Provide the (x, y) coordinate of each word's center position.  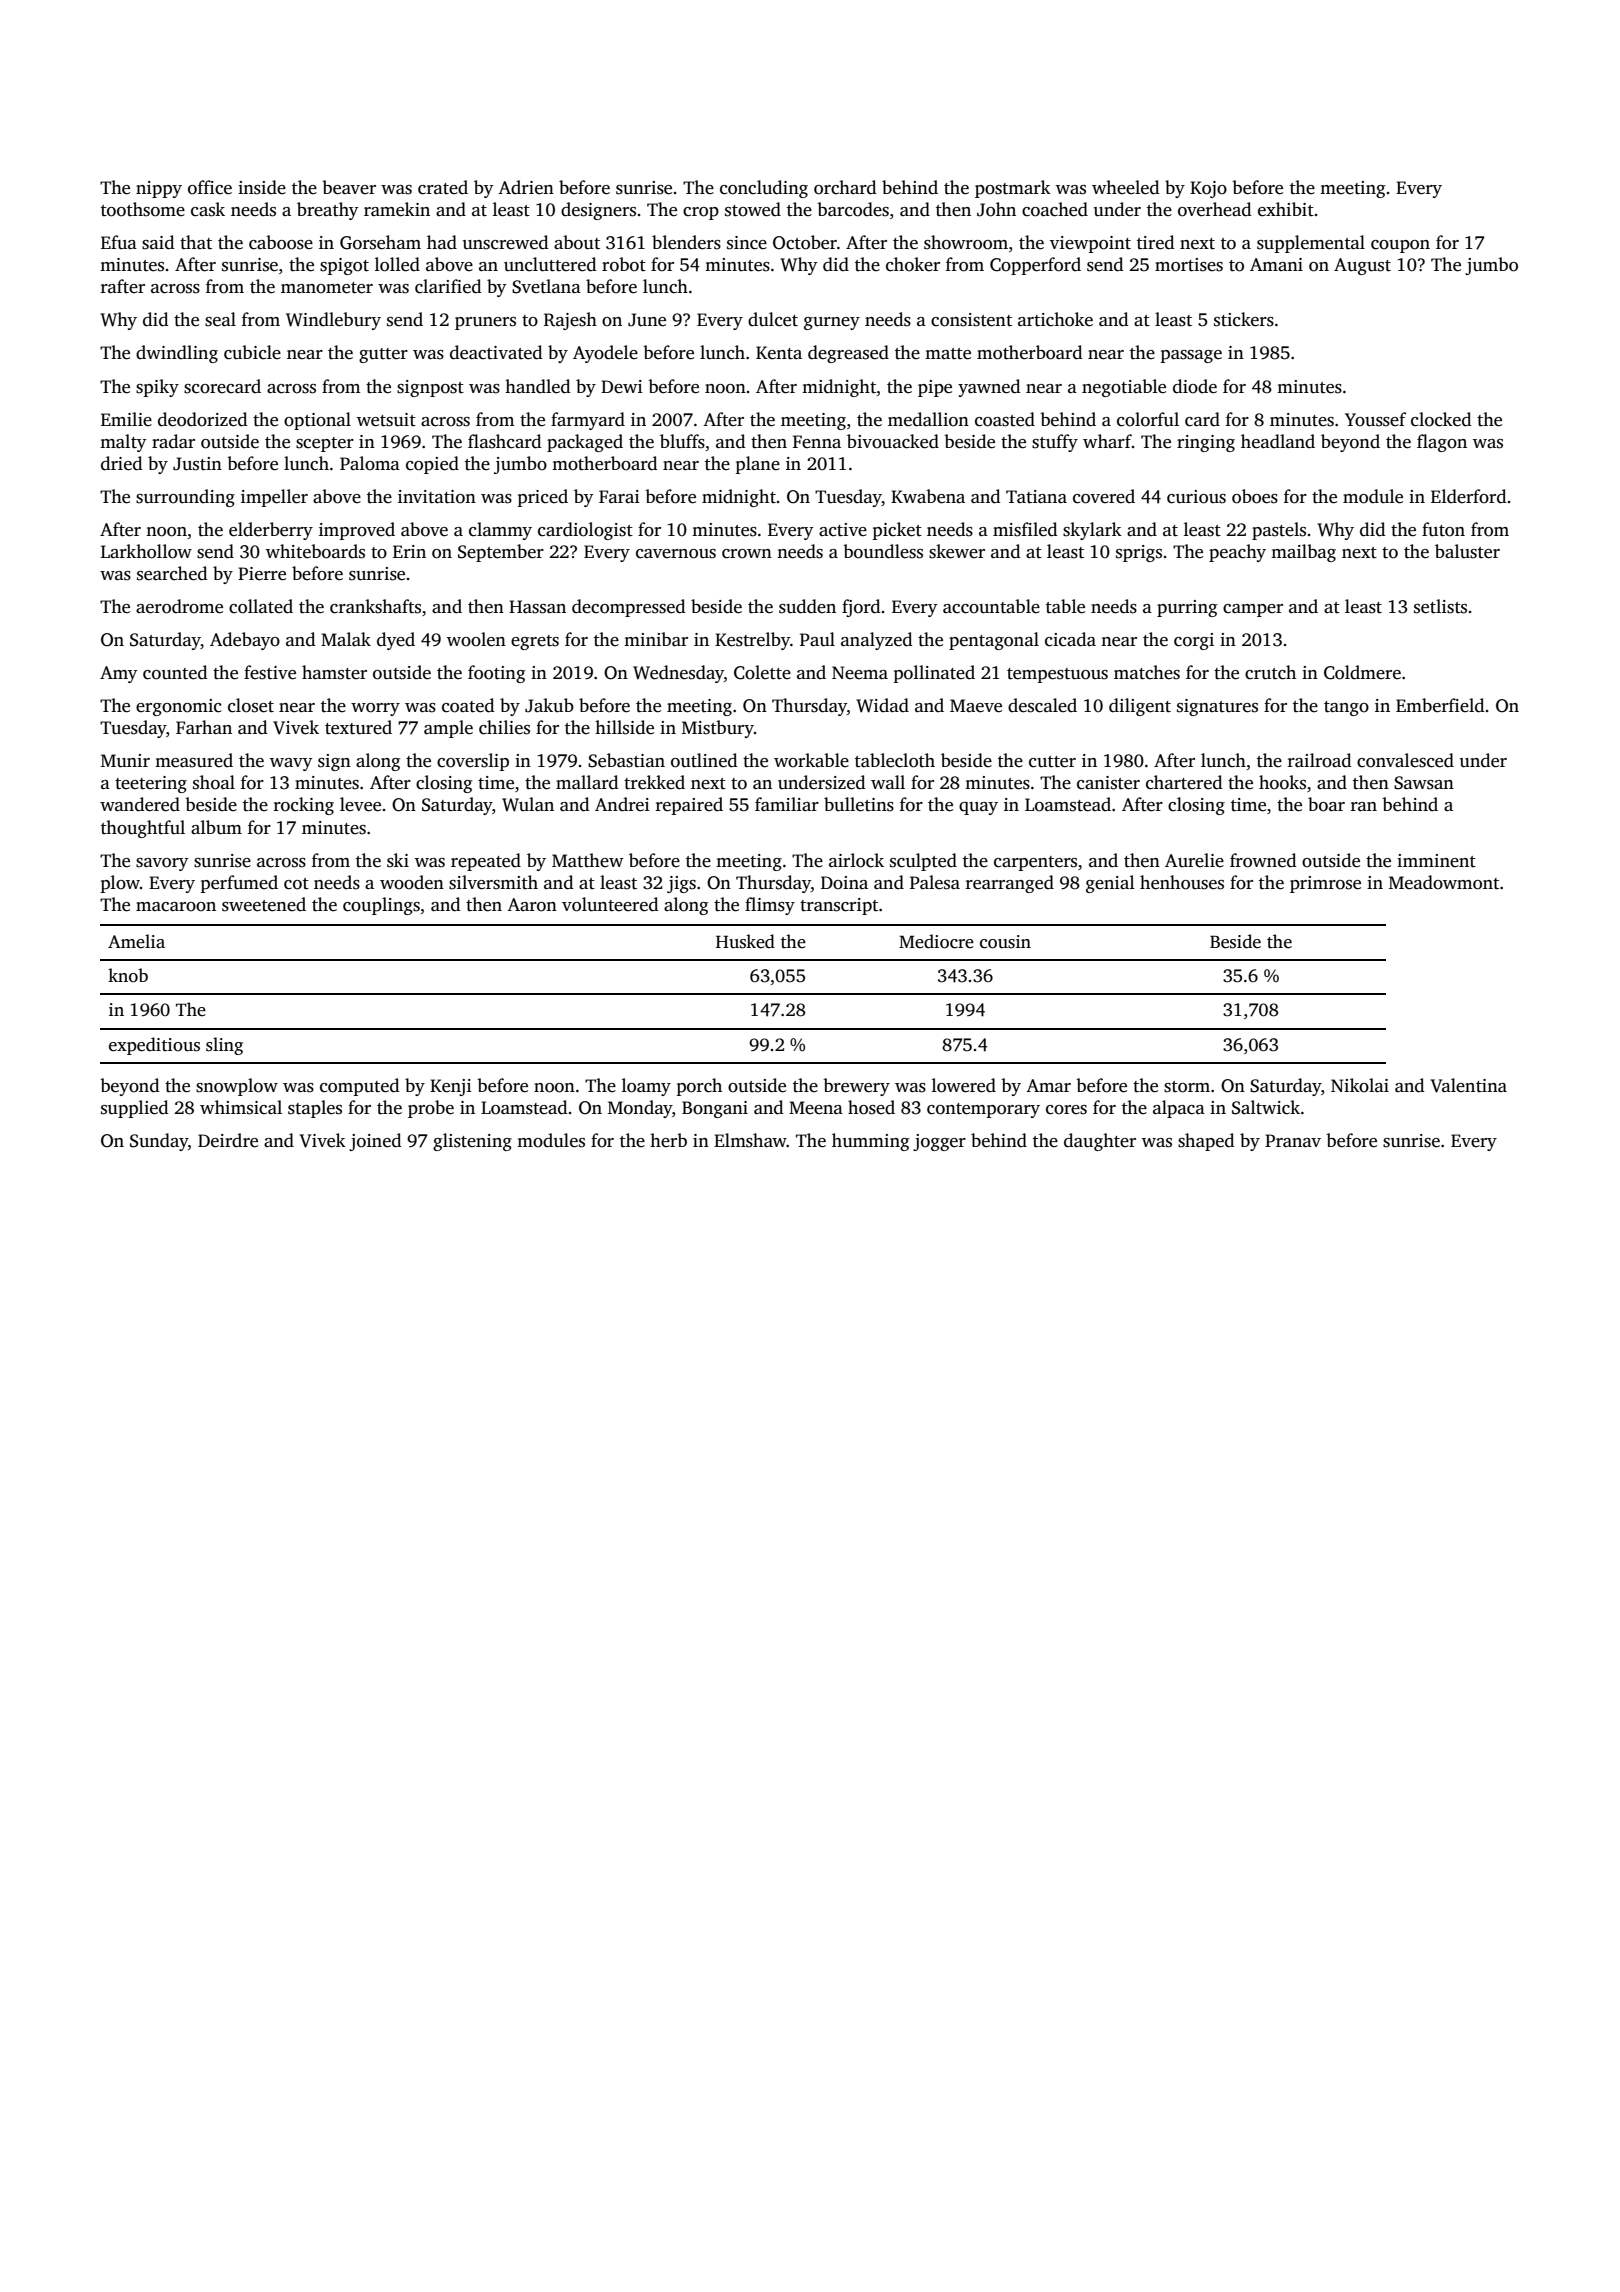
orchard (845, 187)
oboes (1255, 496)
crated (443, 187)
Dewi (622, 387)
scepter (325, 444)
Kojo (1208, 189)
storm (1187, 1087)
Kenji (451, 1087)
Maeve (976, 706)
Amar (1048, 1085)
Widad (882, 705)
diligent (1140, 707)
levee (360, 804)
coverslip (473, 762)
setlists (1440, 606)
